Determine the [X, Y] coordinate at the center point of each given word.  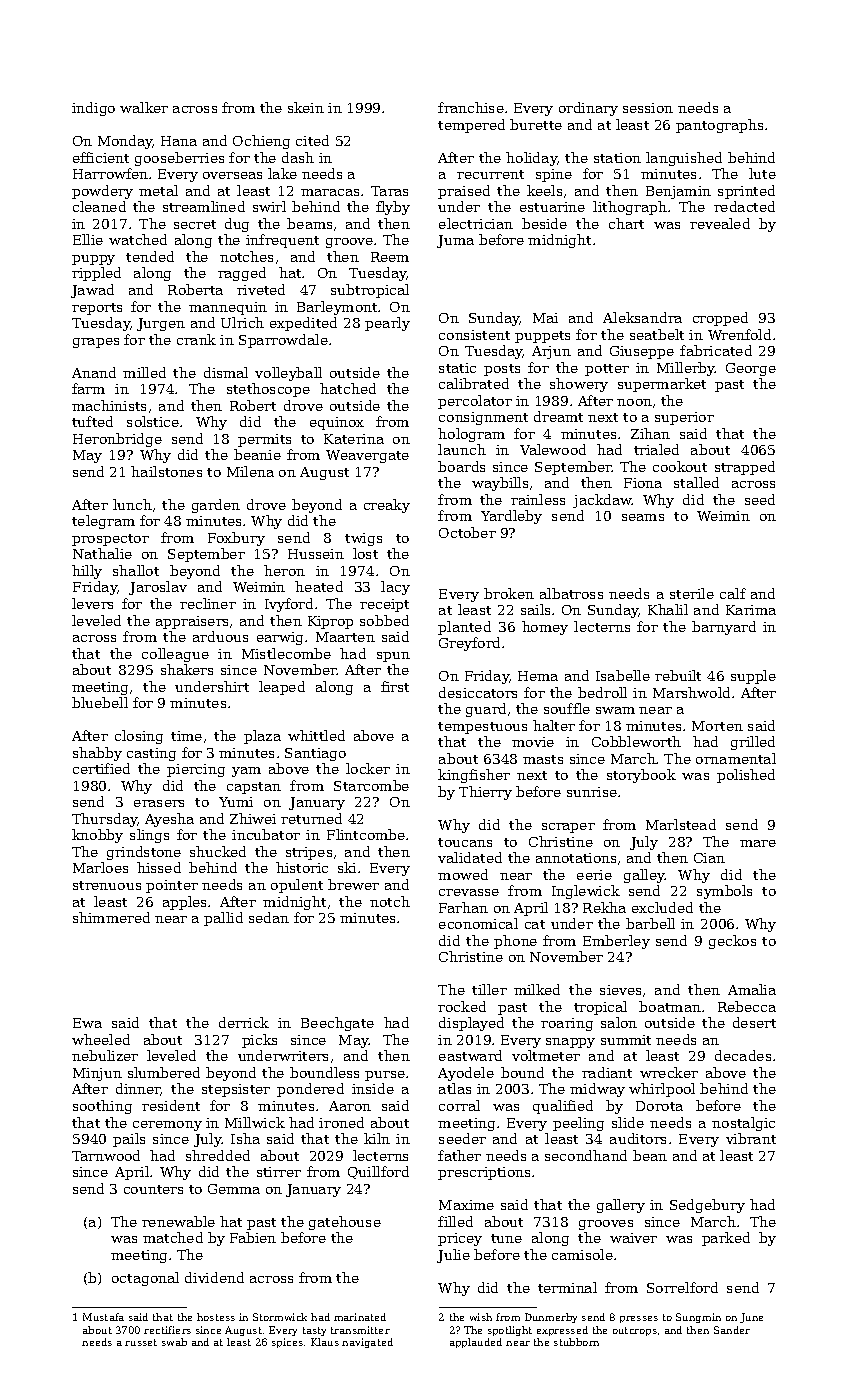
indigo [93, 109]
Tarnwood [106, 1155]
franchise [471, 107]
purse [385, 1076]
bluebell [100, 702]
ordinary [588, 109]
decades [743, 1055]
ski [347, 867]
